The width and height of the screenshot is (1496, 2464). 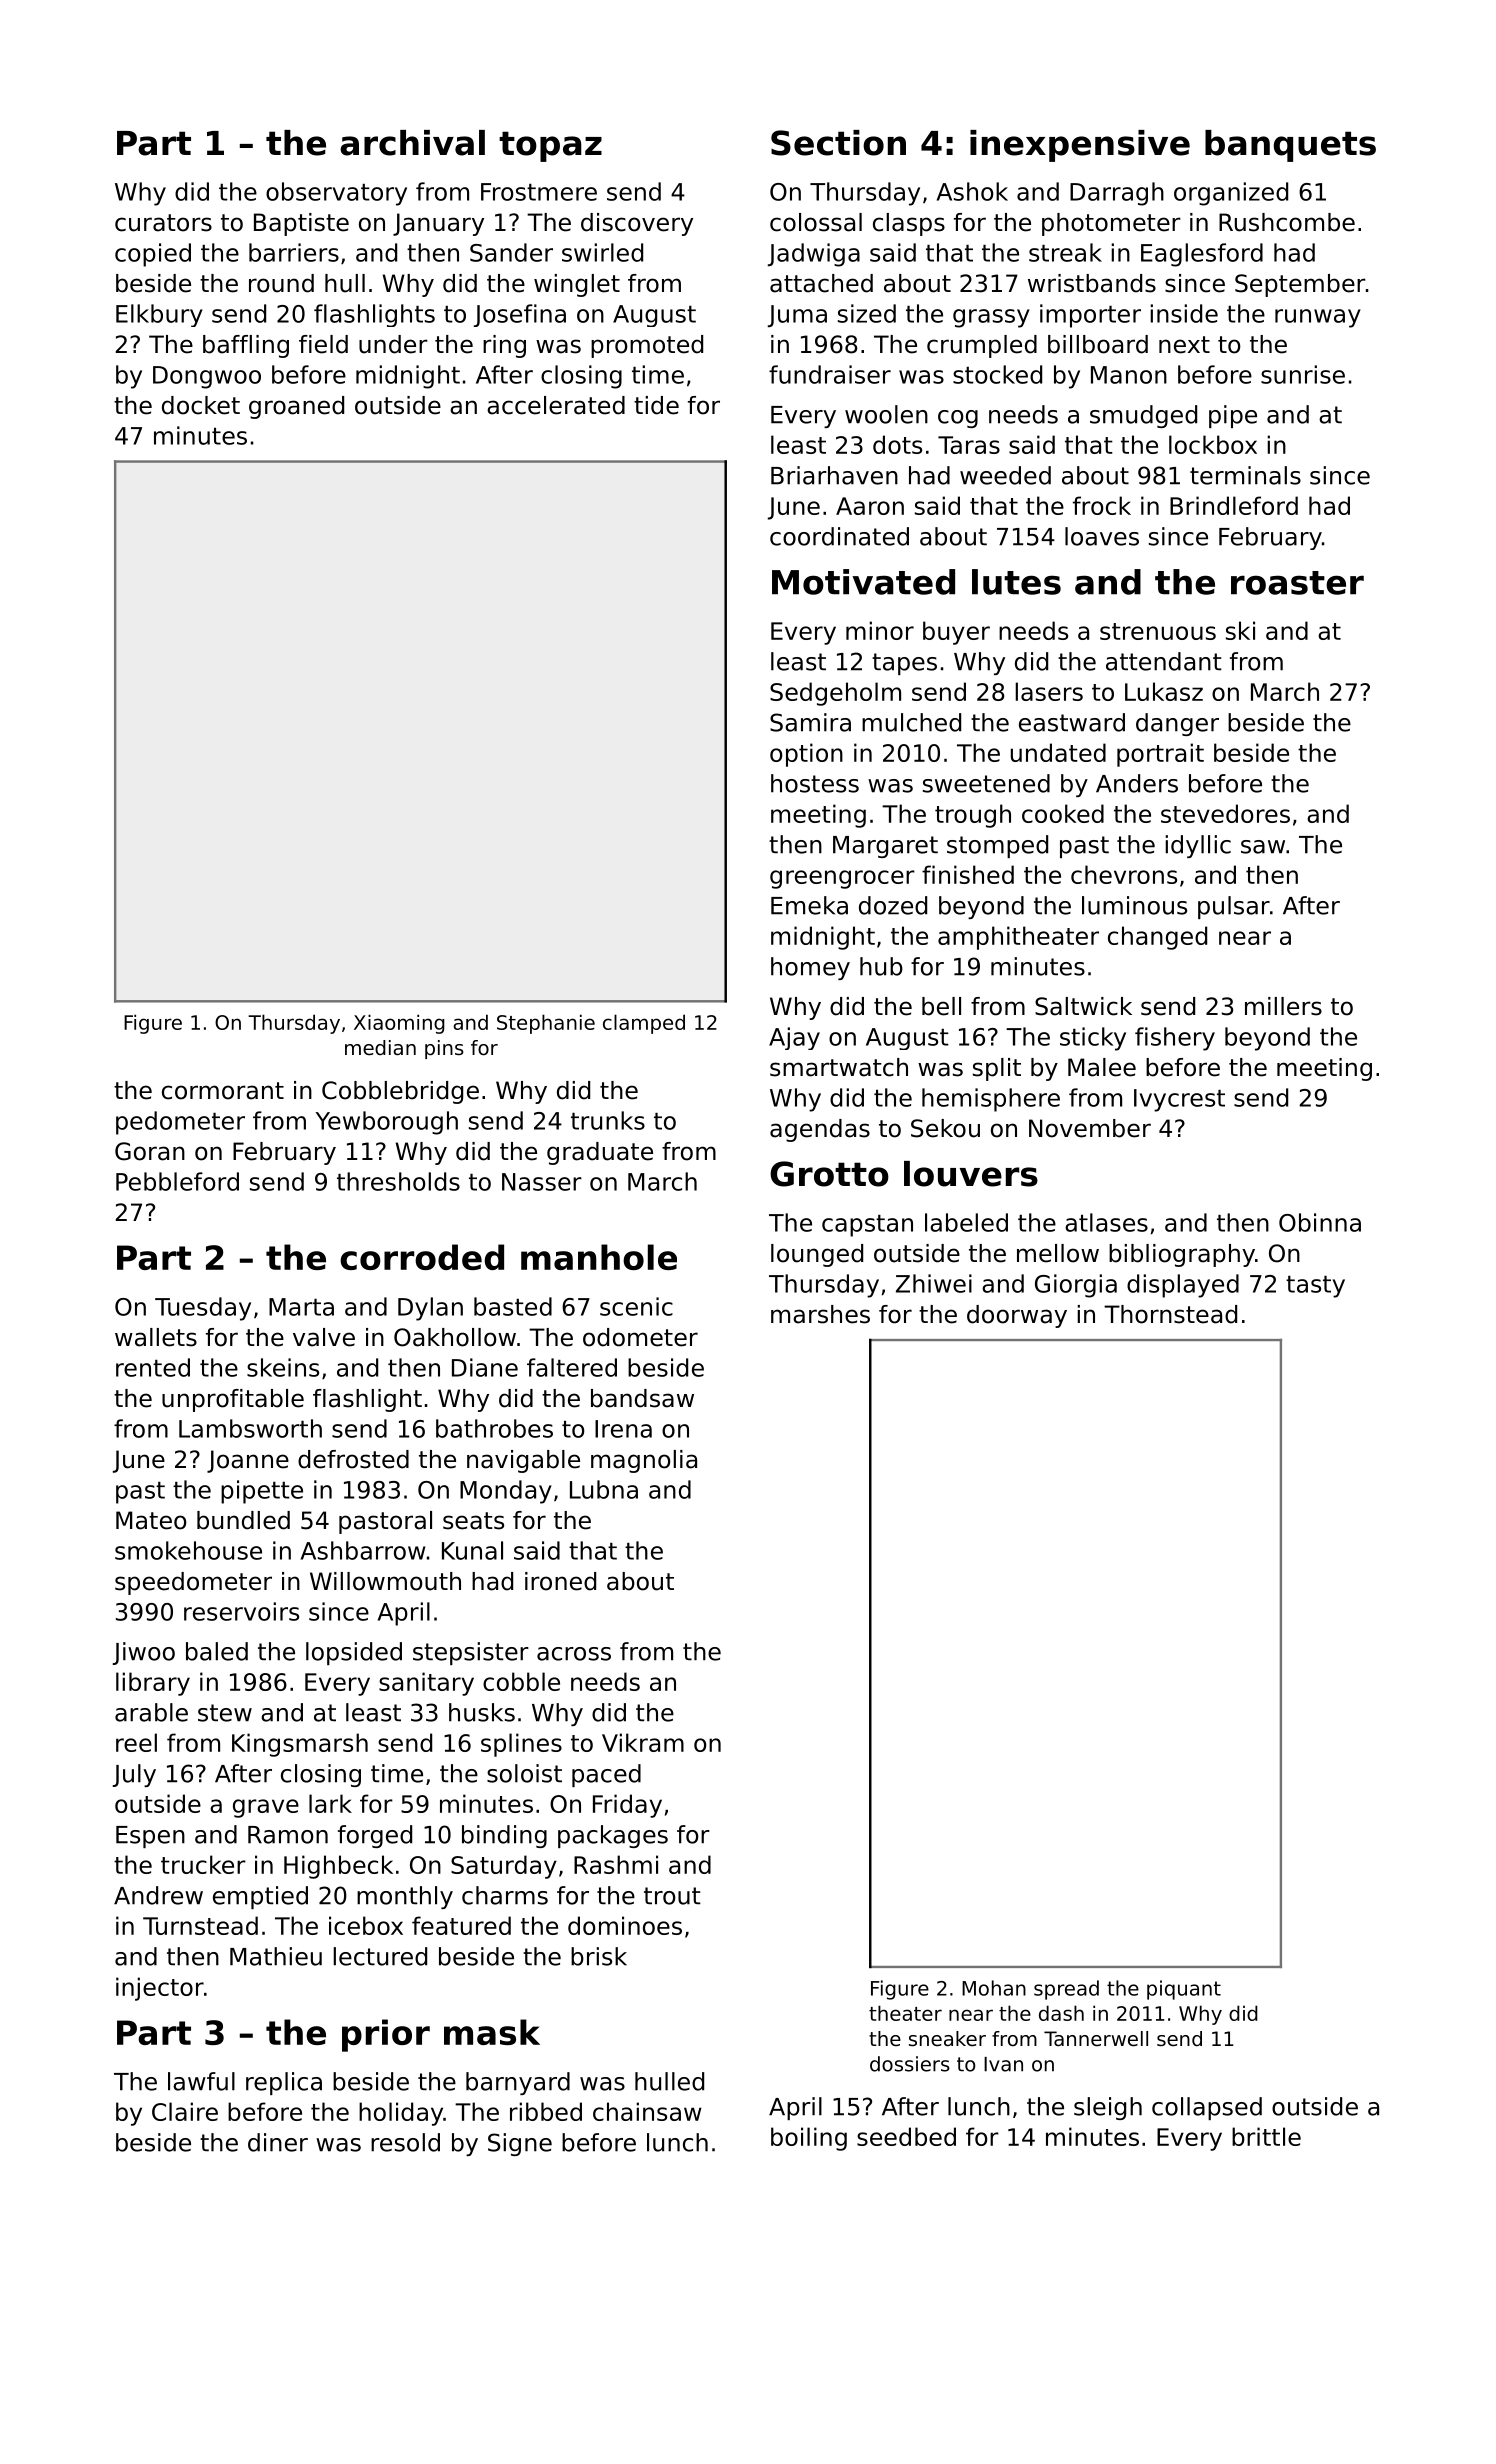 What do you see at coordinates (1072, 722) in the screenshot?
I see `eastward` at bounding box center [1072, 722].
